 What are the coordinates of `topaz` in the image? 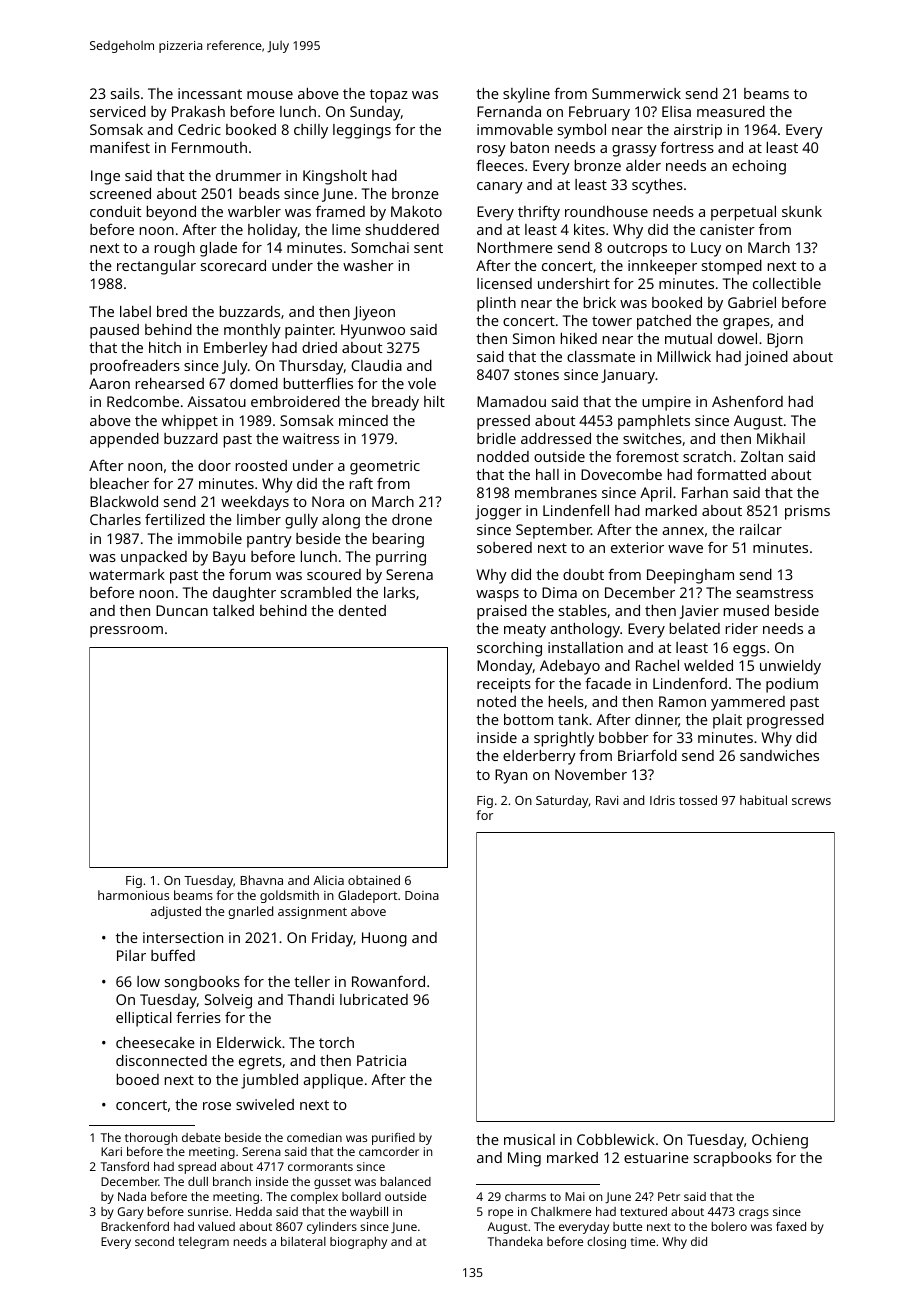 It's located at (389, 96).
